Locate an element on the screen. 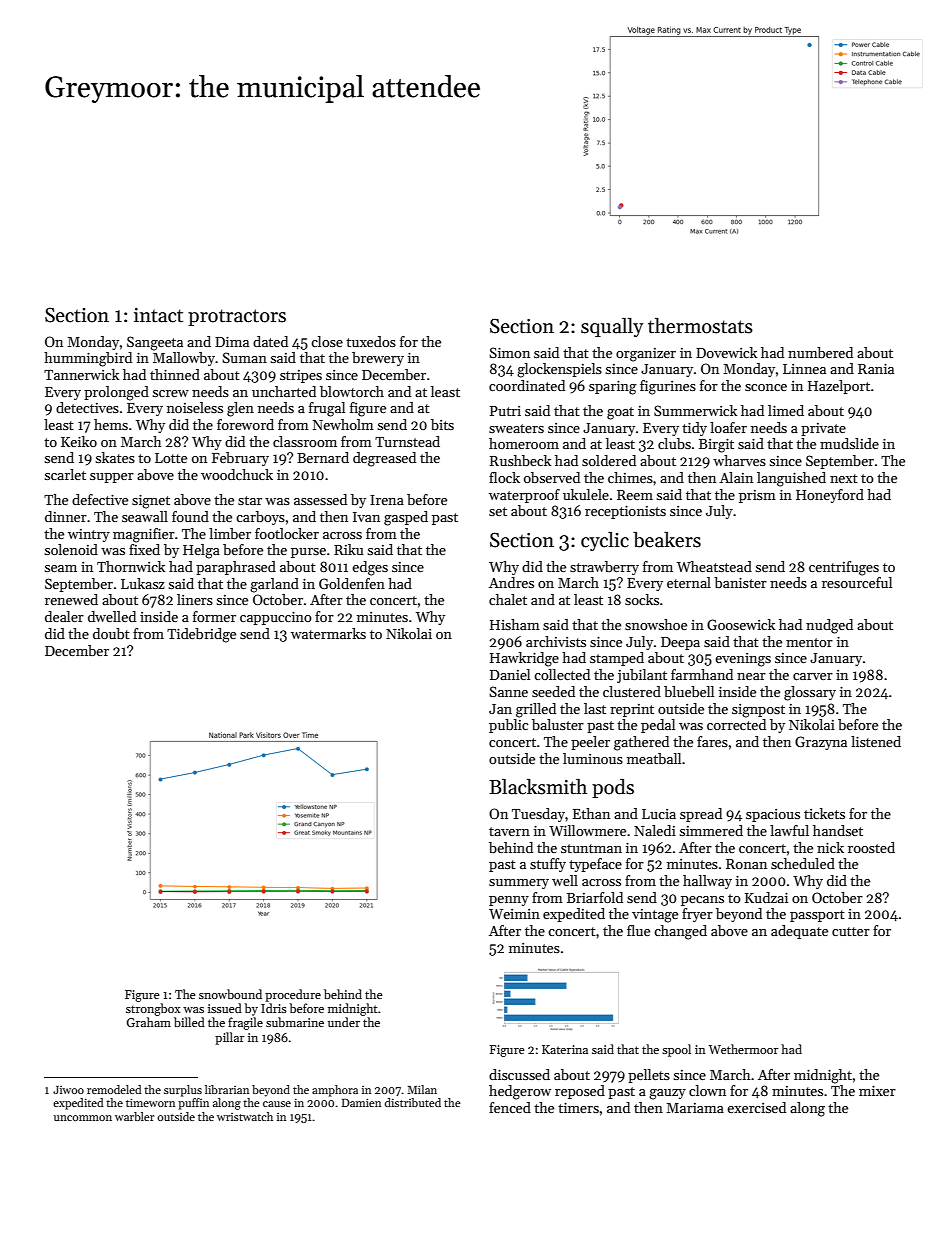 Image resolution: width=952 pixels, height=1233 pixels. fenced is located at coordinates (510, 1107).
